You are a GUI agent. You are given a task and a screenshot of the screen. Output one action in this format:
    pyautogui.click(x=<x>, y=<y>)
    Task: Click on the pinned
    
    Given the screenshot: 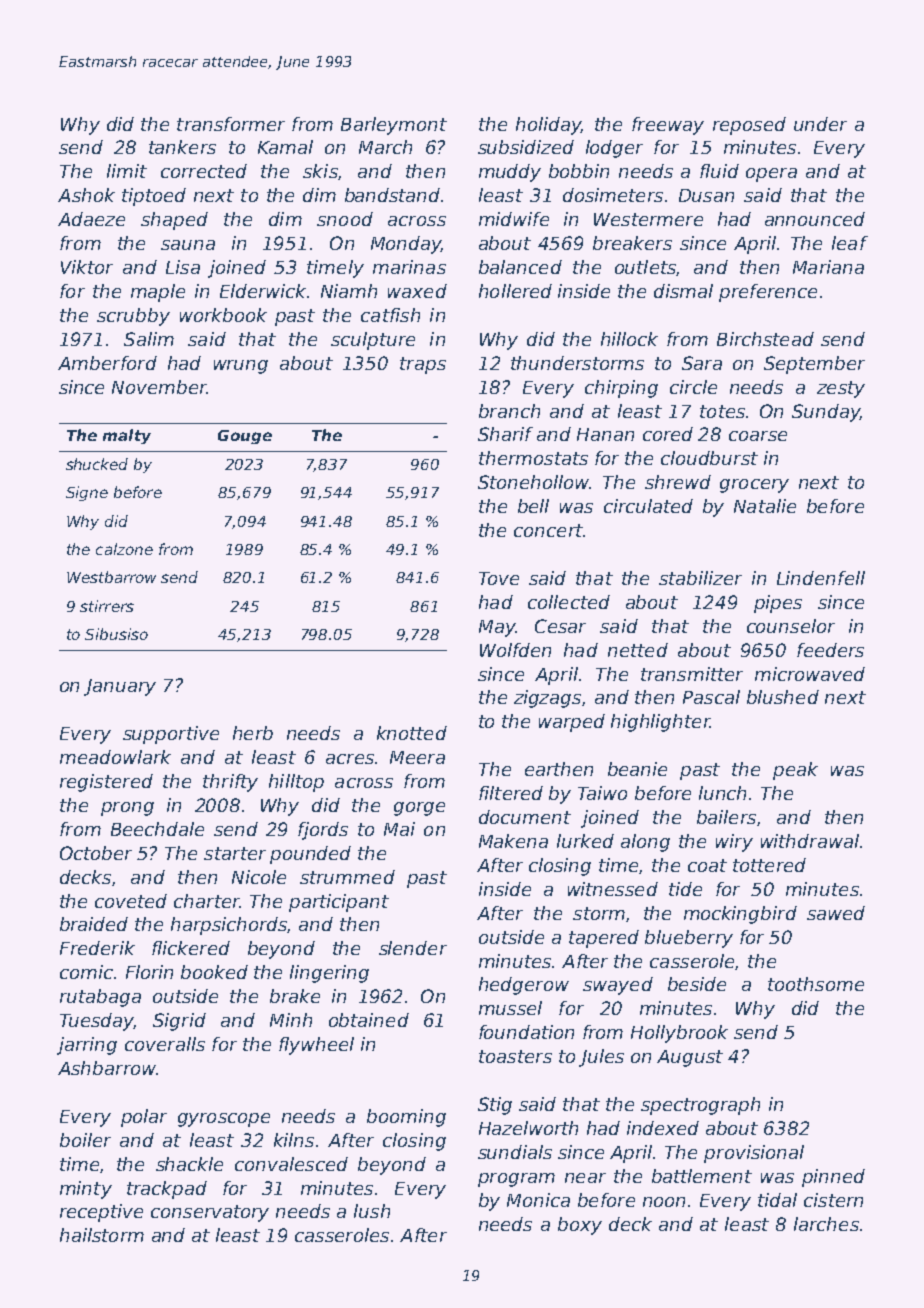 What is the action you would take?
    pyautogui.click(x=833, y=1178)
